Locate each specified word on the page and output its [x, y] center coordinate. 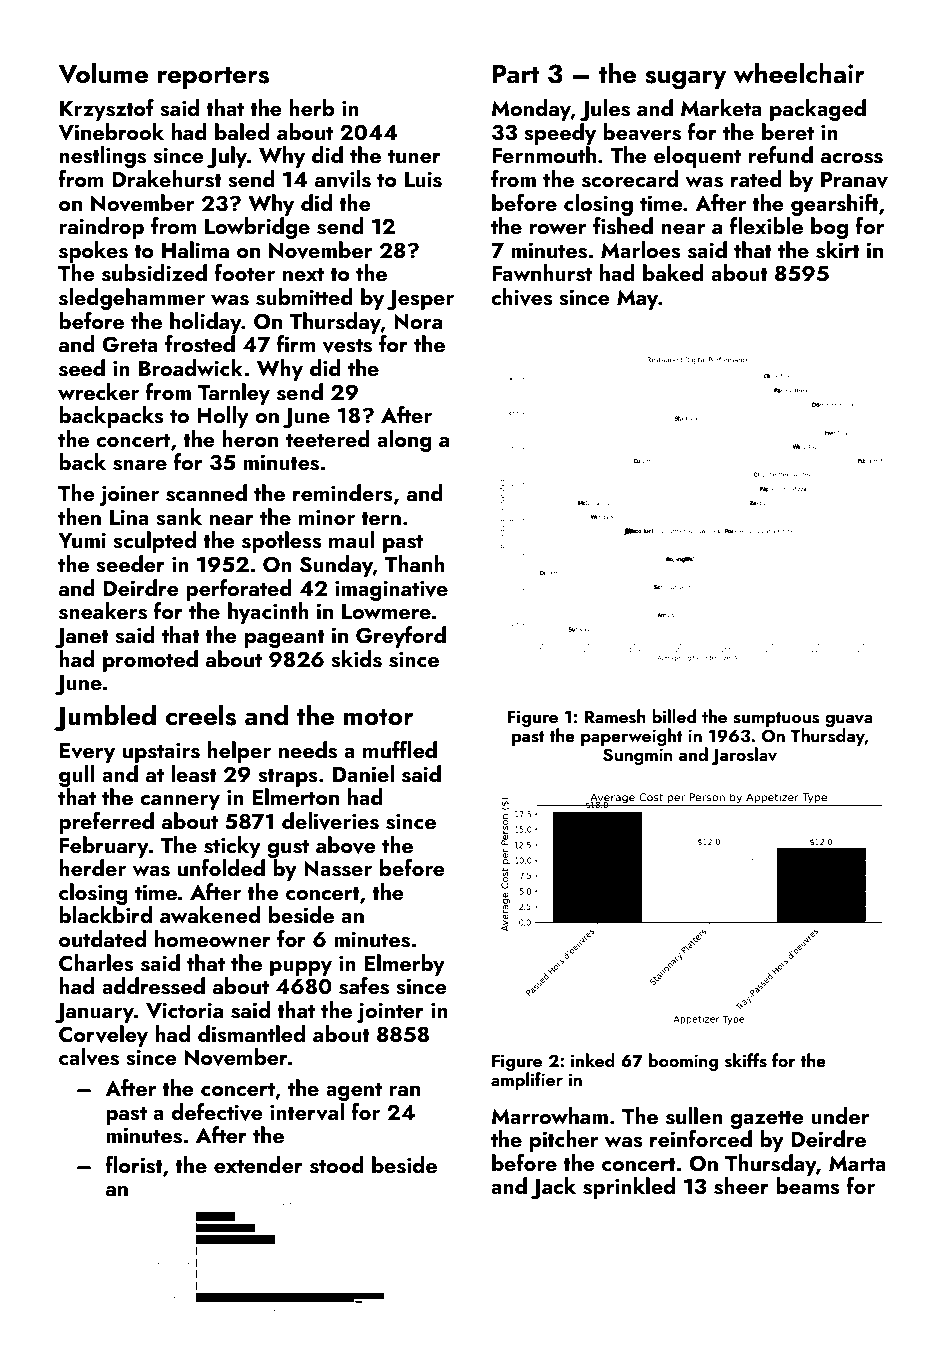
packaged [818, 110]
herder [92, 867]
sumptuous [776, 719]
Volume [103, 73]
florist [134, 1165]
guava [849, 721]
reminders [343, 493]
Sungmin [638, 756]
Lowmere [386, 611]
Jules [604, 110]
